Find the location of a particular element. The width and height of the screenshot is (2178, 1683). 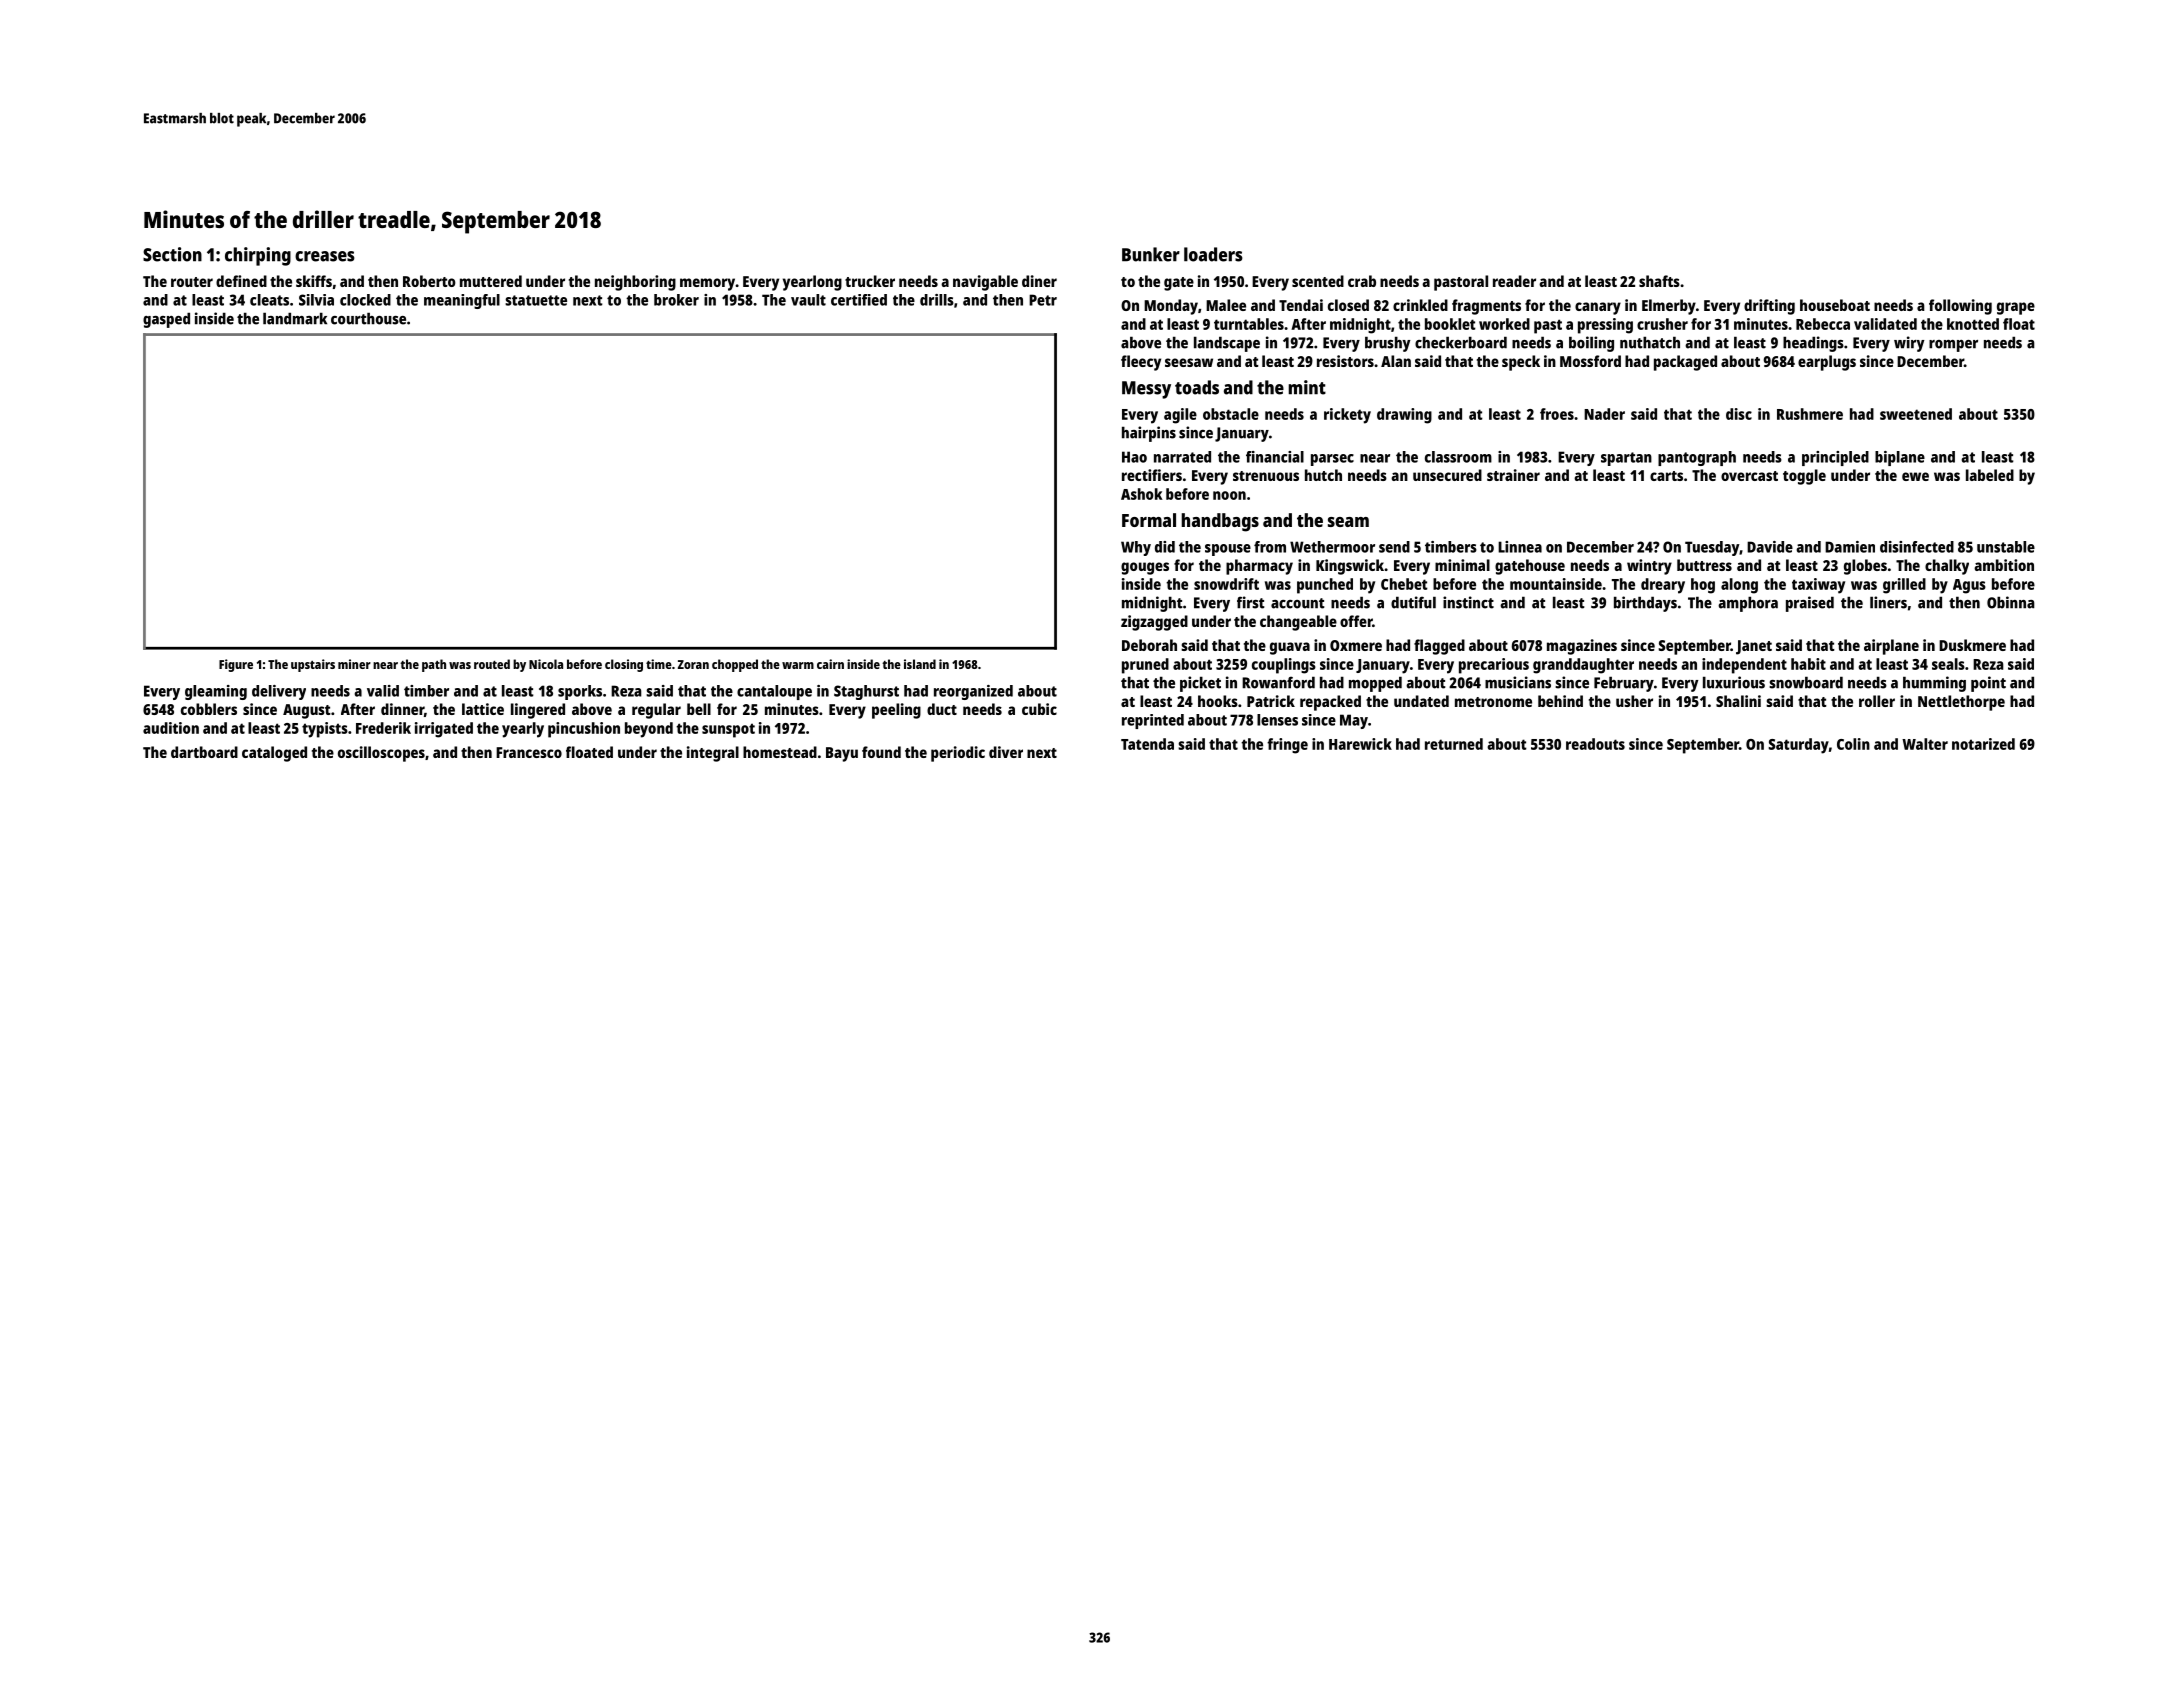

Ashok is located at coordinates (1142, 494).
